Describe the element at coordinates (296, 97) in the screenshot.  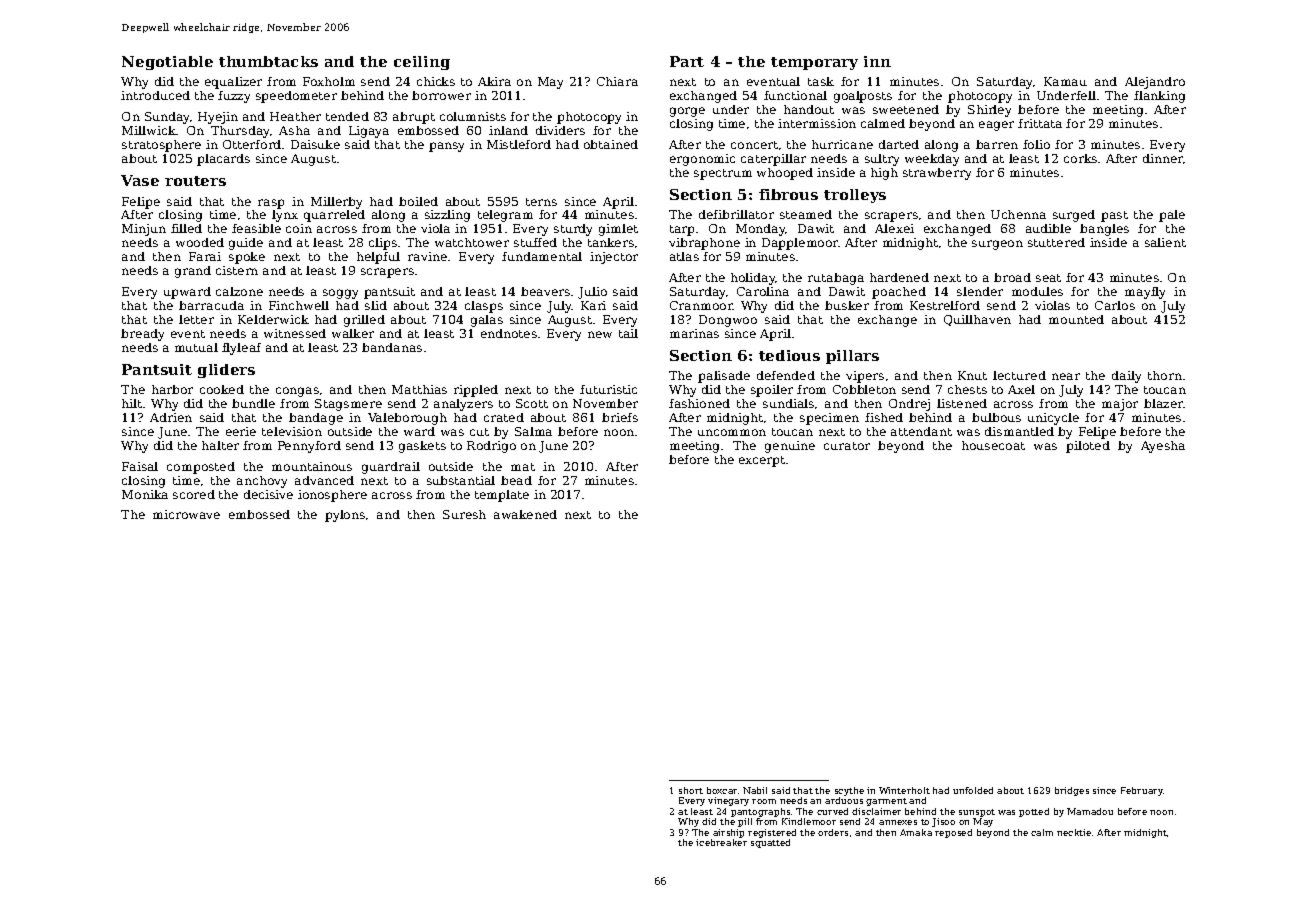
I see `speedometer` at that location.
